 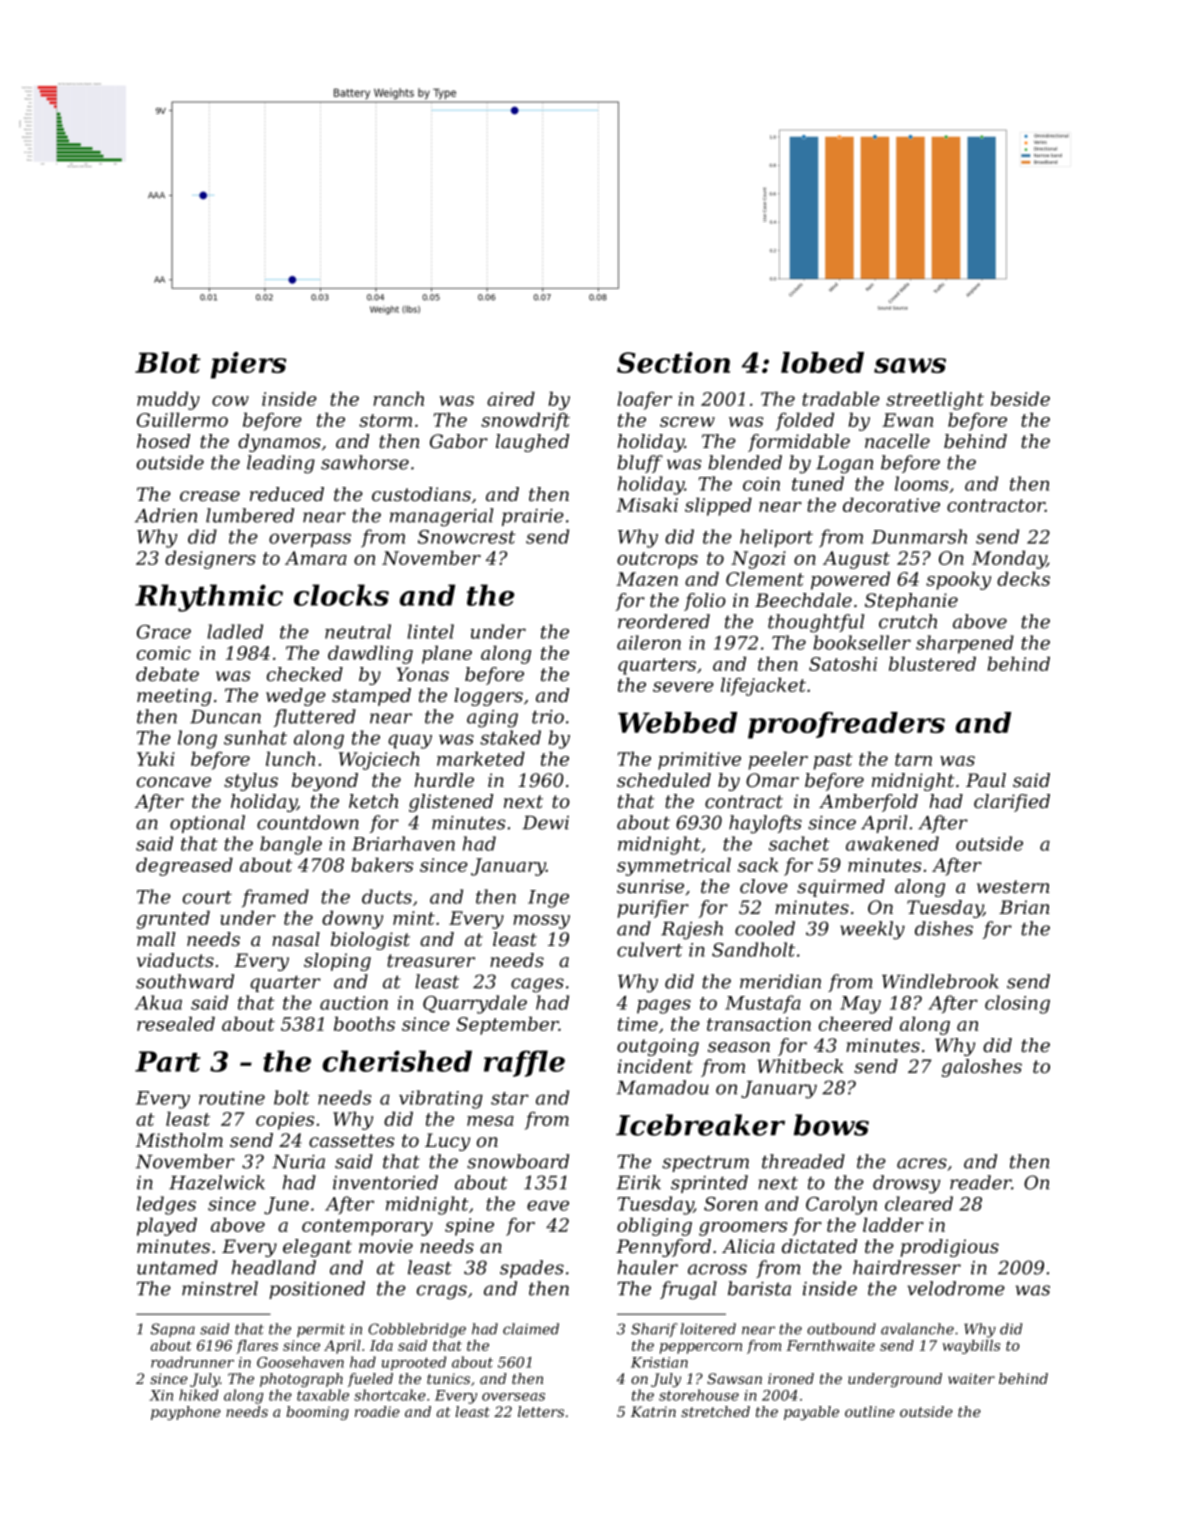 I want to click on heliport, so click(x=776, y=538).
